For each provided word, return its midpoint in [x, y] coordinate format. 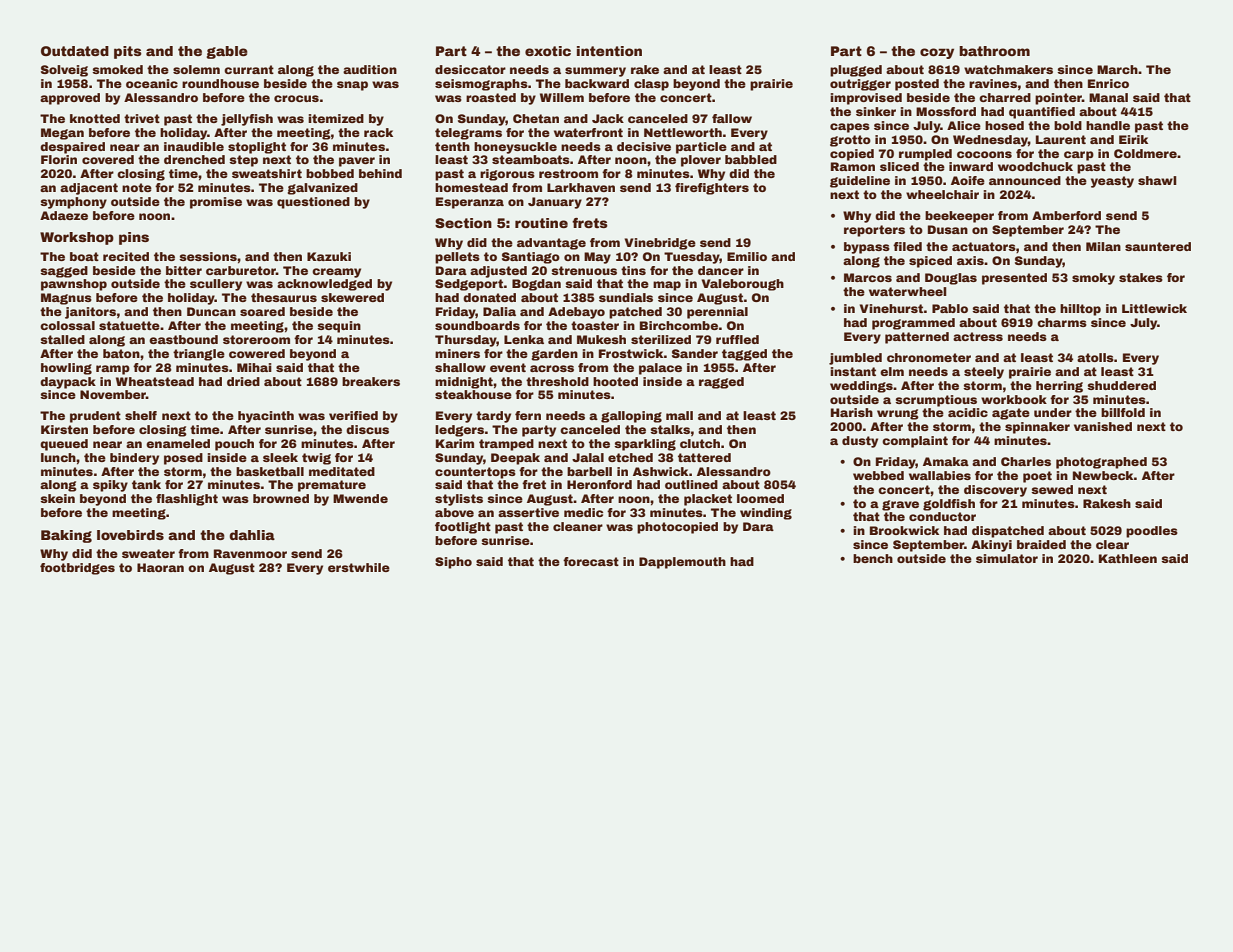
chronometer [929, 357]
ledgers [459, 431]
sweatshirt [267, 173]
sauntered [1158, 246]
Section [463, 223]
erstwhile [359, 567]
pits [128, 52]
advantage [551, 244]
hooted [615, 381]
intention [609, 51]
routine [541, 223]
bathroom [994, 51]
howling [66, 369]
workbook [1014, 399]
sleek [280, 457]
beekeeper [959, 217]
